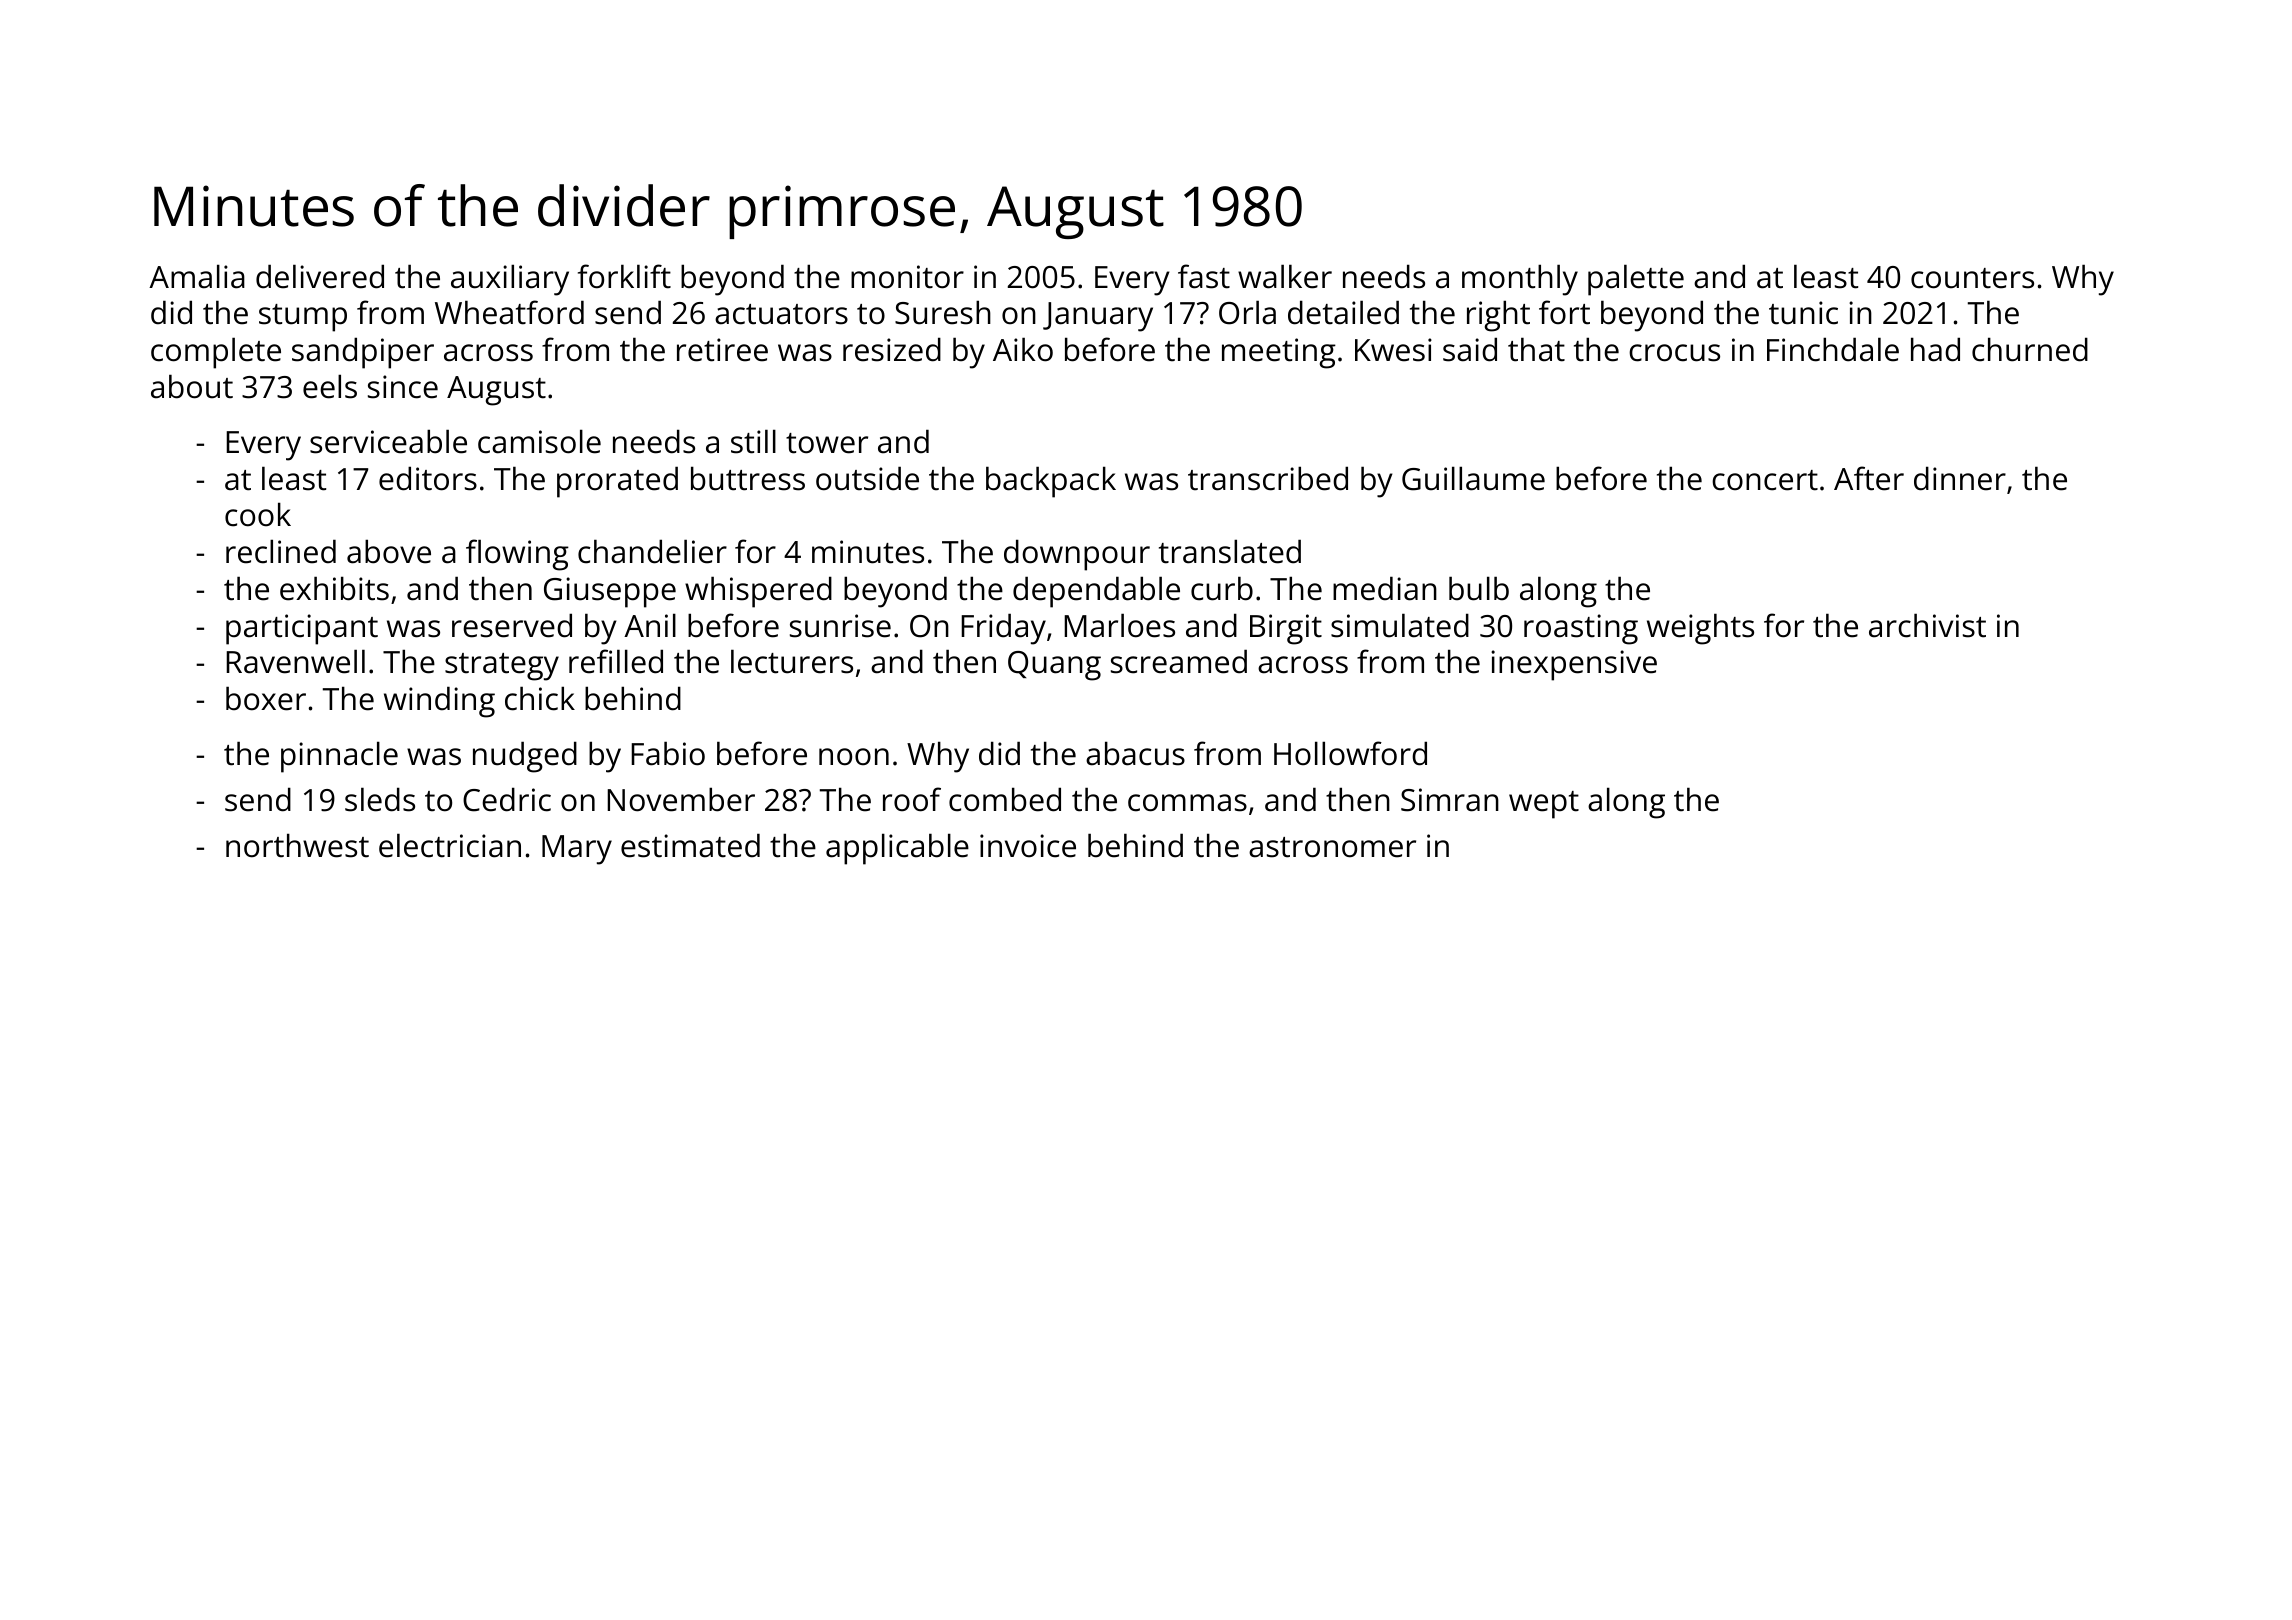  I want to click on stump, so click(303, 318).
